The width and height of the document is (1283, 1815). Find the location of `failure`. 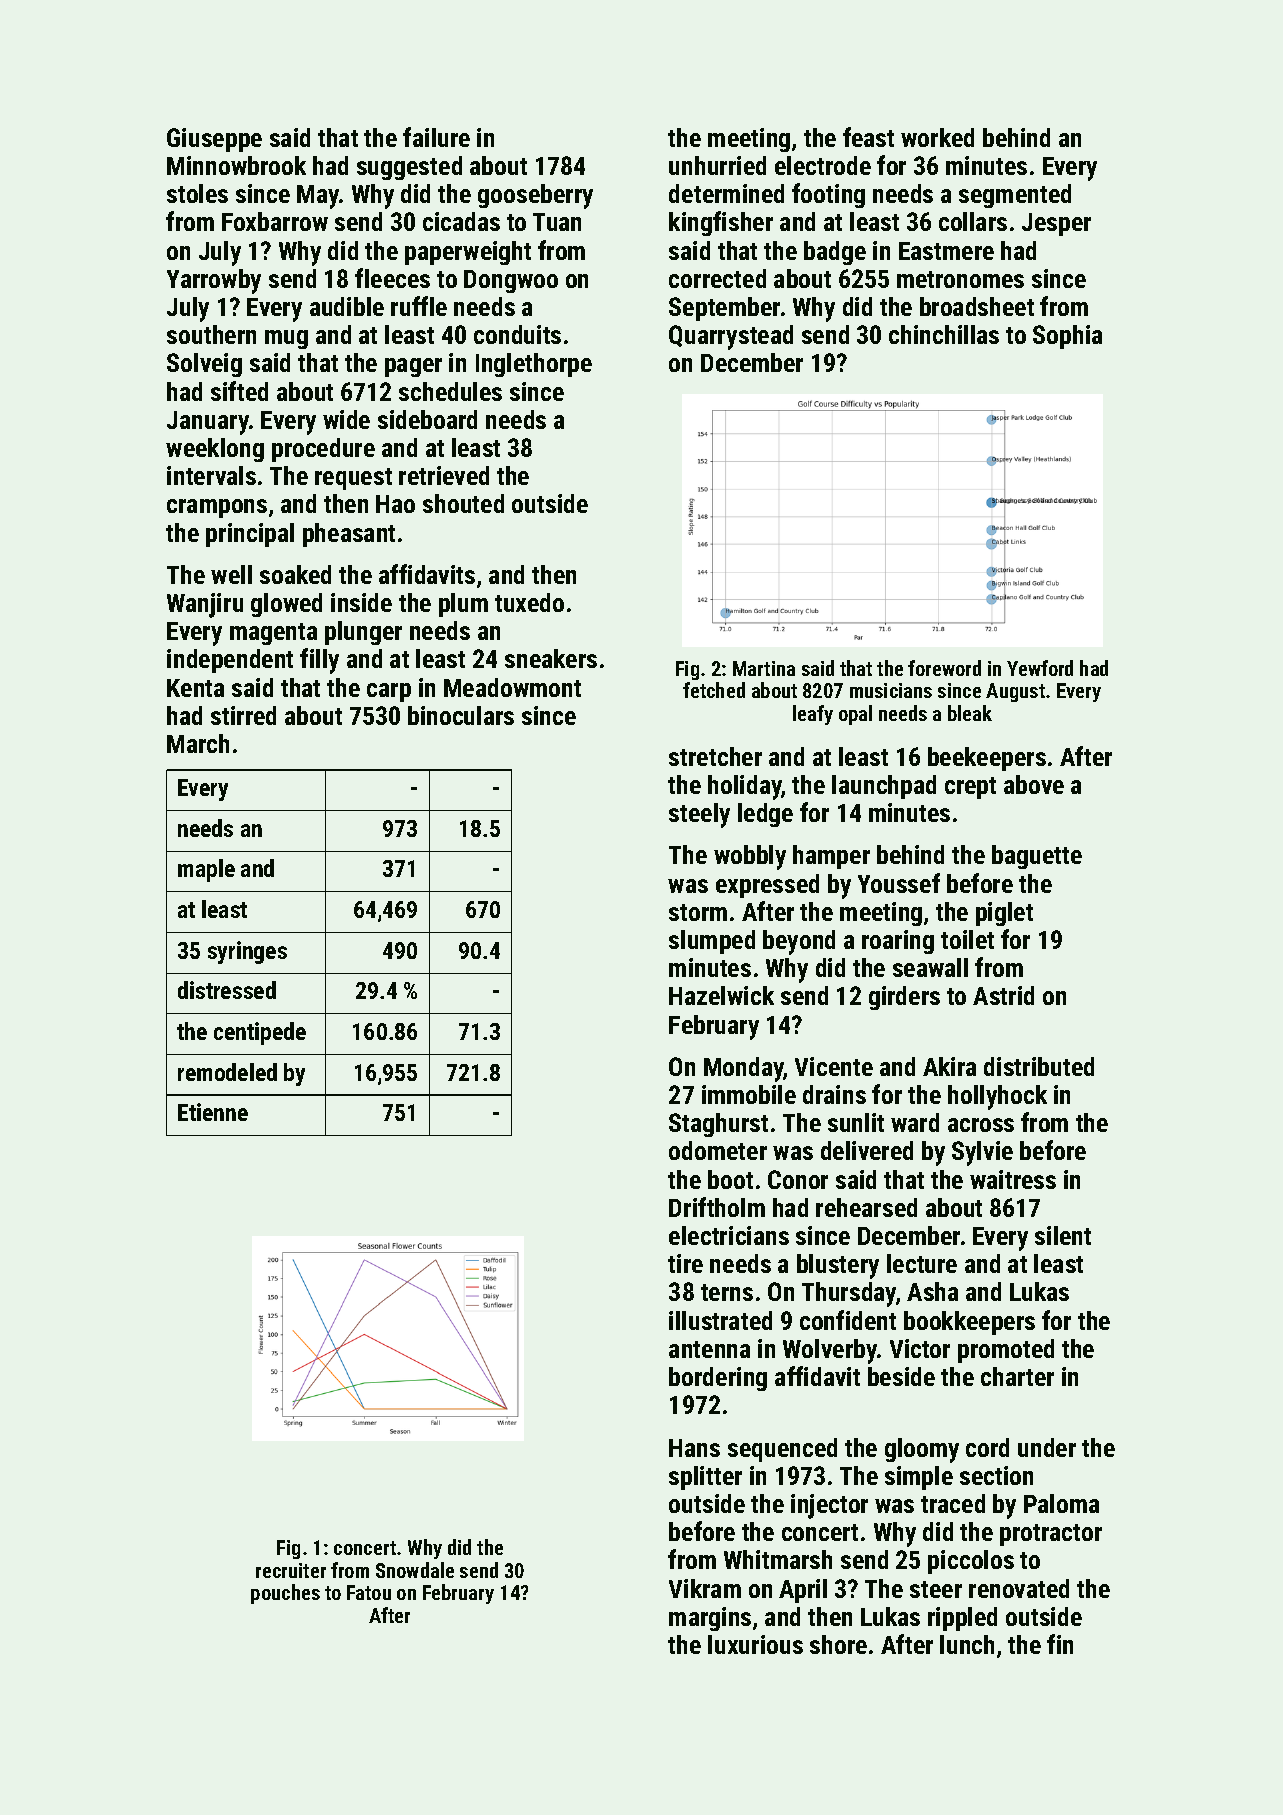

failure is located at coordinates (436, 137).
